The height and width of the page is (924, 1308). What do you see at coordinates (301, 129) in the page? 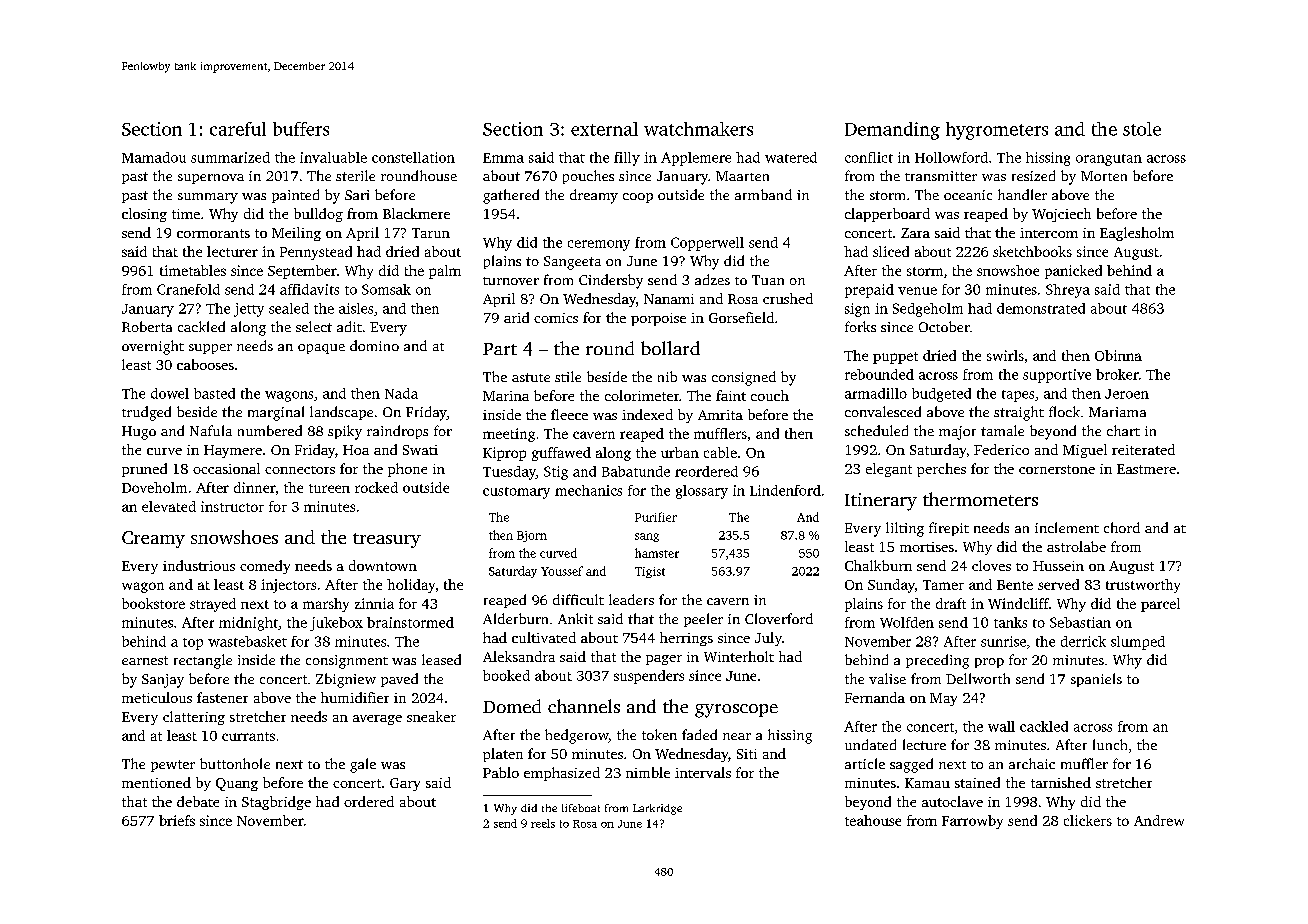
I see `buffers` at bounding box center [301, 129].
